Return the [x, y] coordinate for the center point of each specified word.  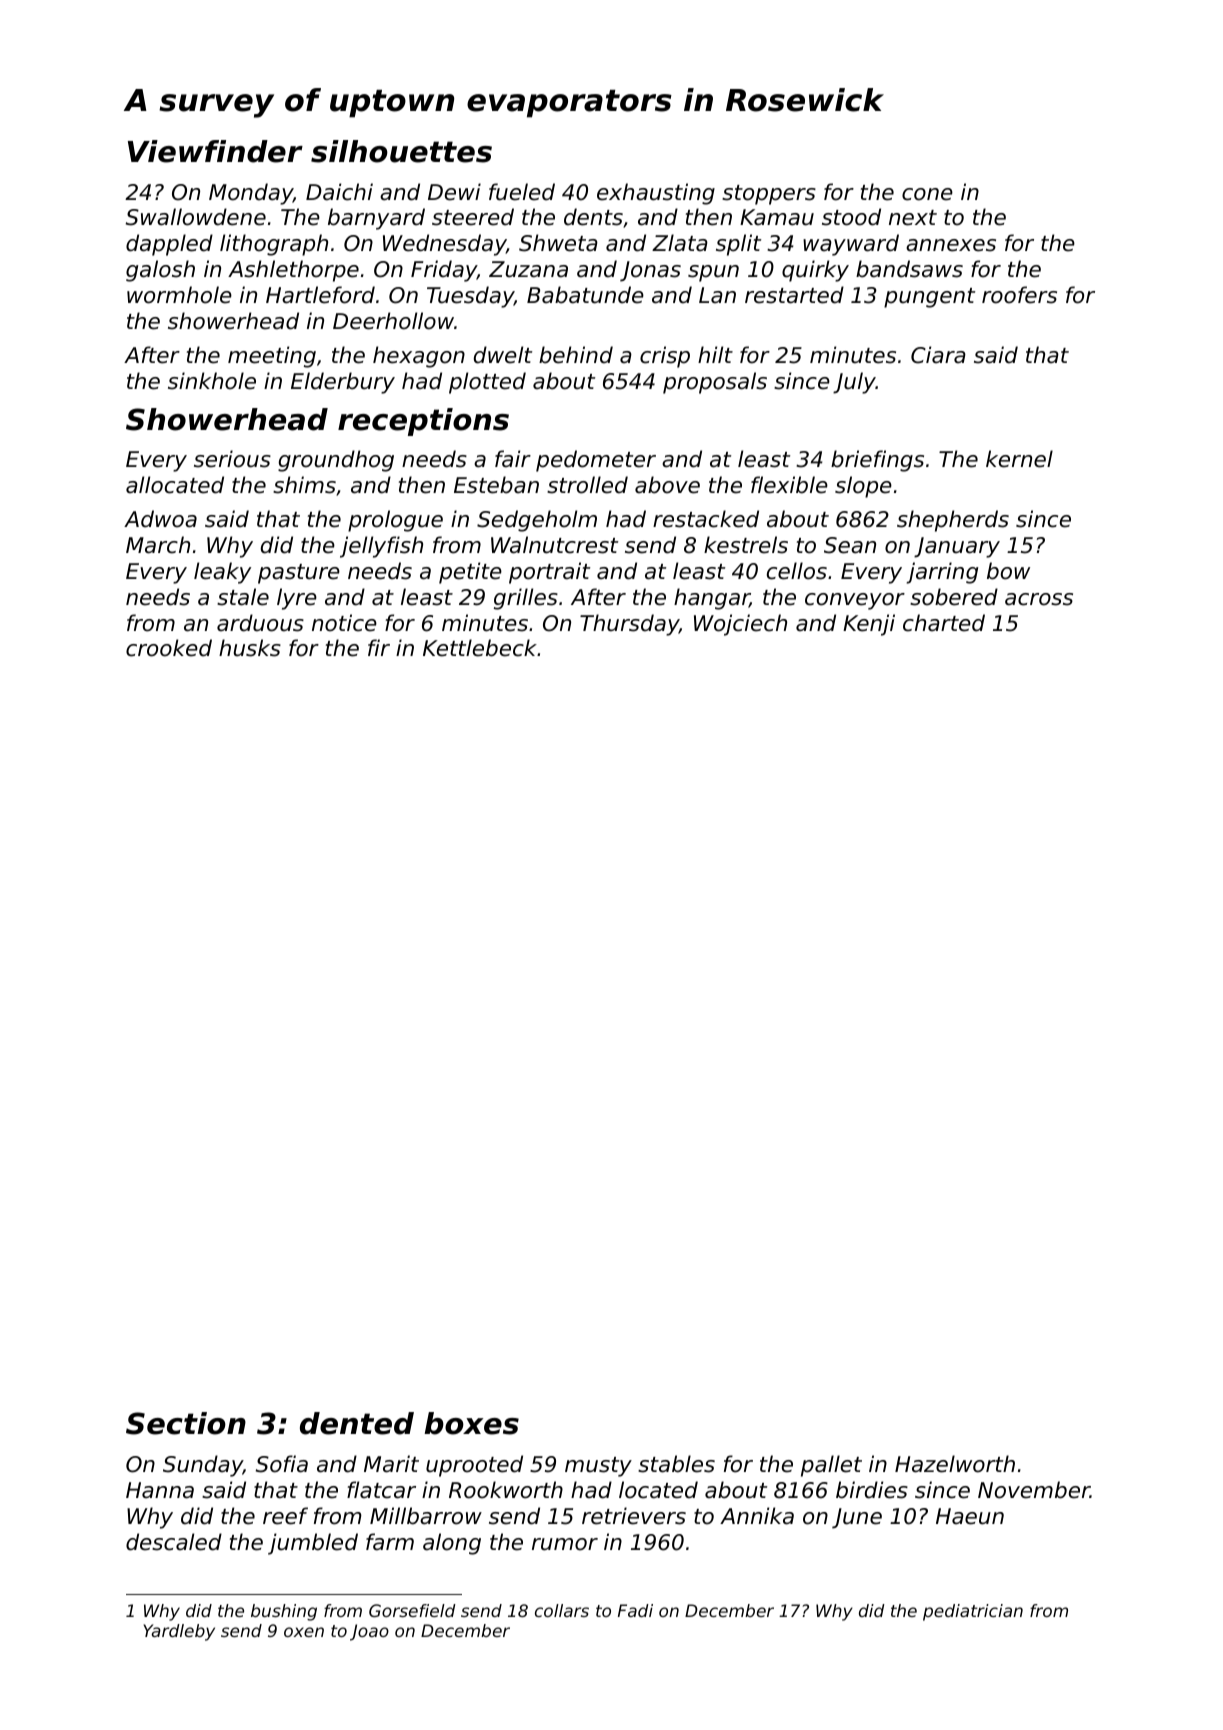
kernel [1019, 459]
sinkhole [212, 381]
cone [927, 194]
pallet [831, 1466]
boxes [471, 1423]
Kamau [777, 217]
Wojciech [740, 625]
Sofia [282, 1464]
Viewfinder [215, 151]
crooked [169, 648]
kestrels [746, 545]
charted [944, 623]
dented [357, 1423]
